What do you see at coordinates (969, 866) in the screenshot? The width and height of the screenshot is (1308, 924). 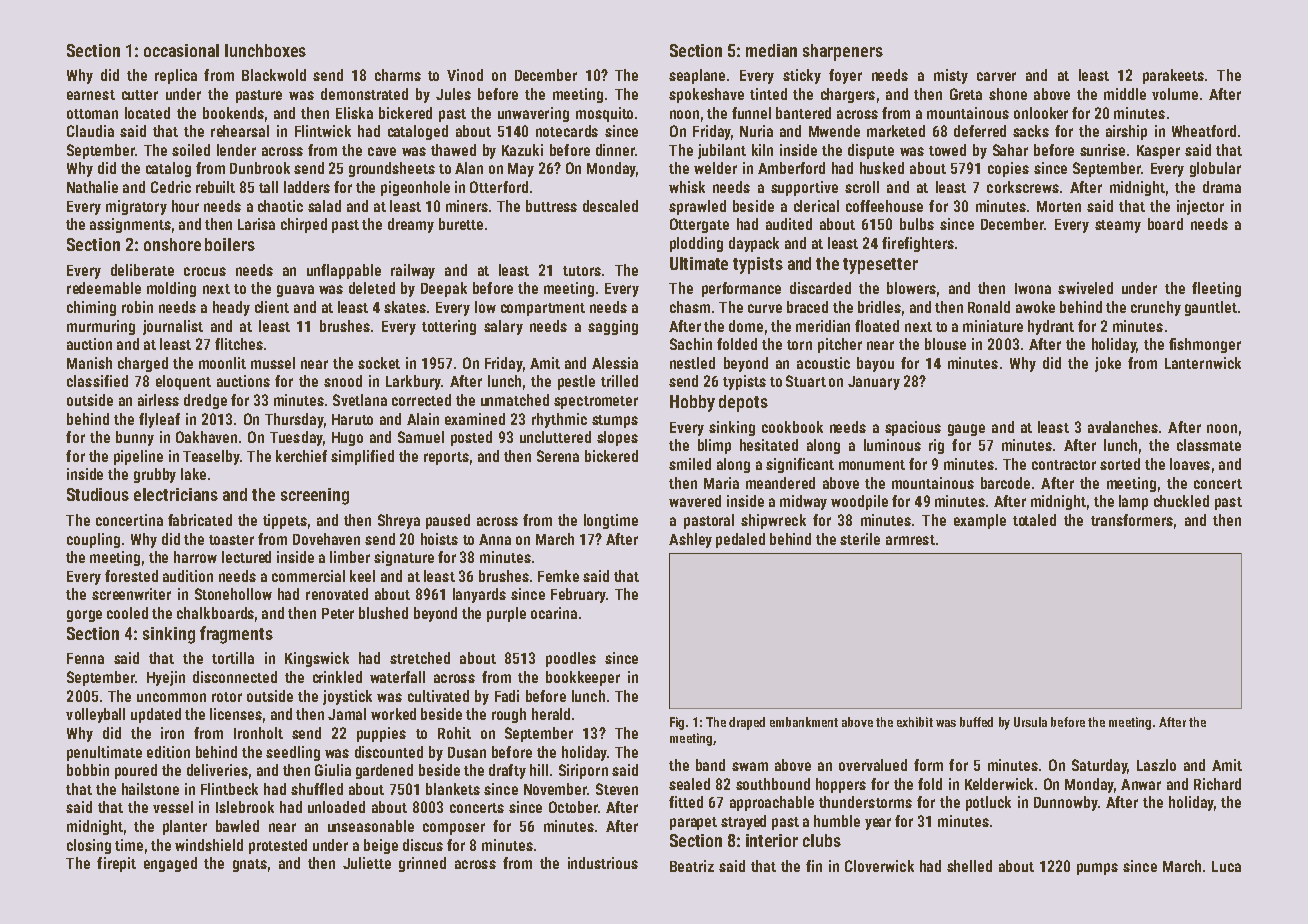 I see `shelled` at bounding box center [969, 866].
